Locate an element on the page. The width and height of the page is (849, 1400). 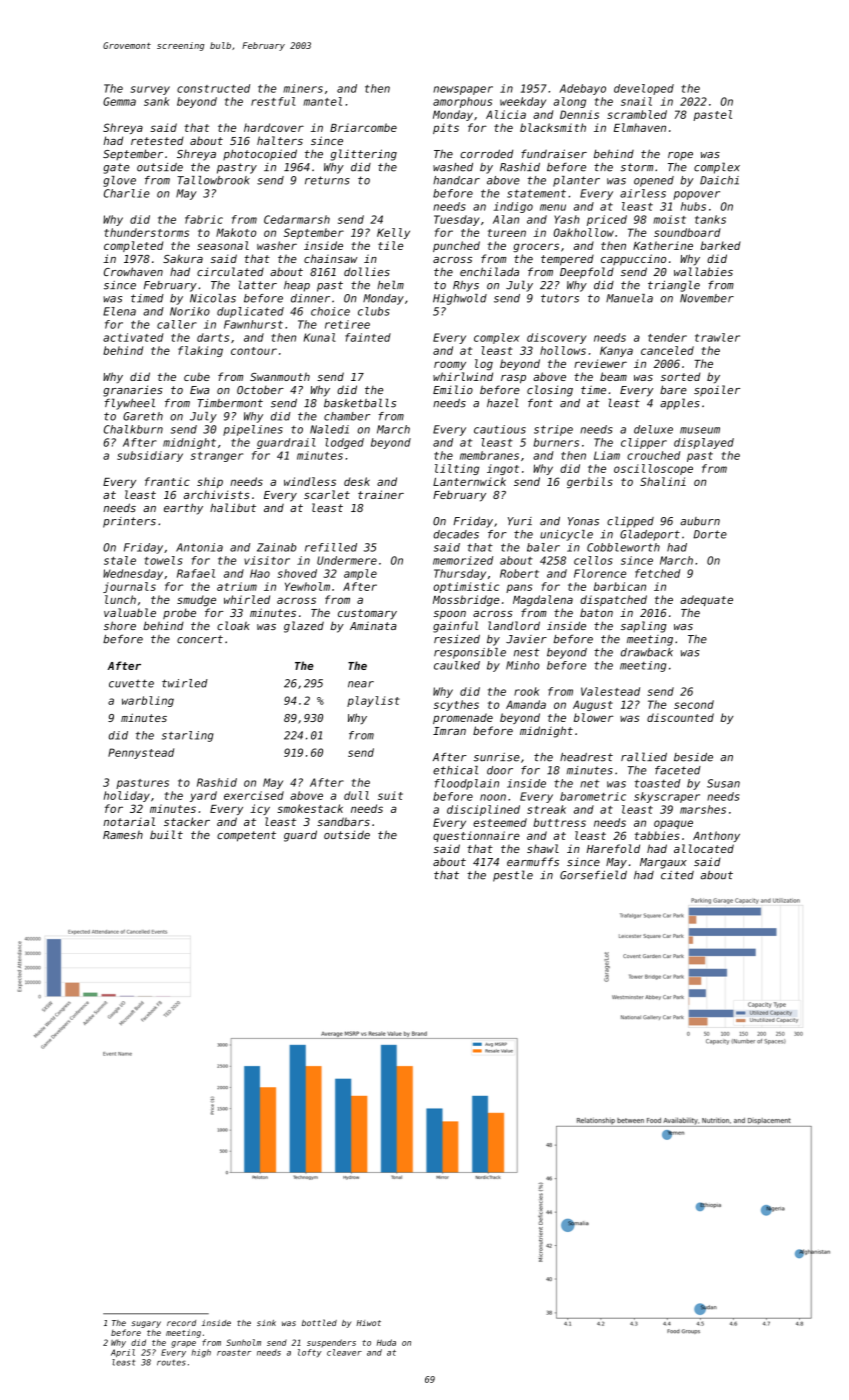
sandbars is located at coordinates (343, 821).
